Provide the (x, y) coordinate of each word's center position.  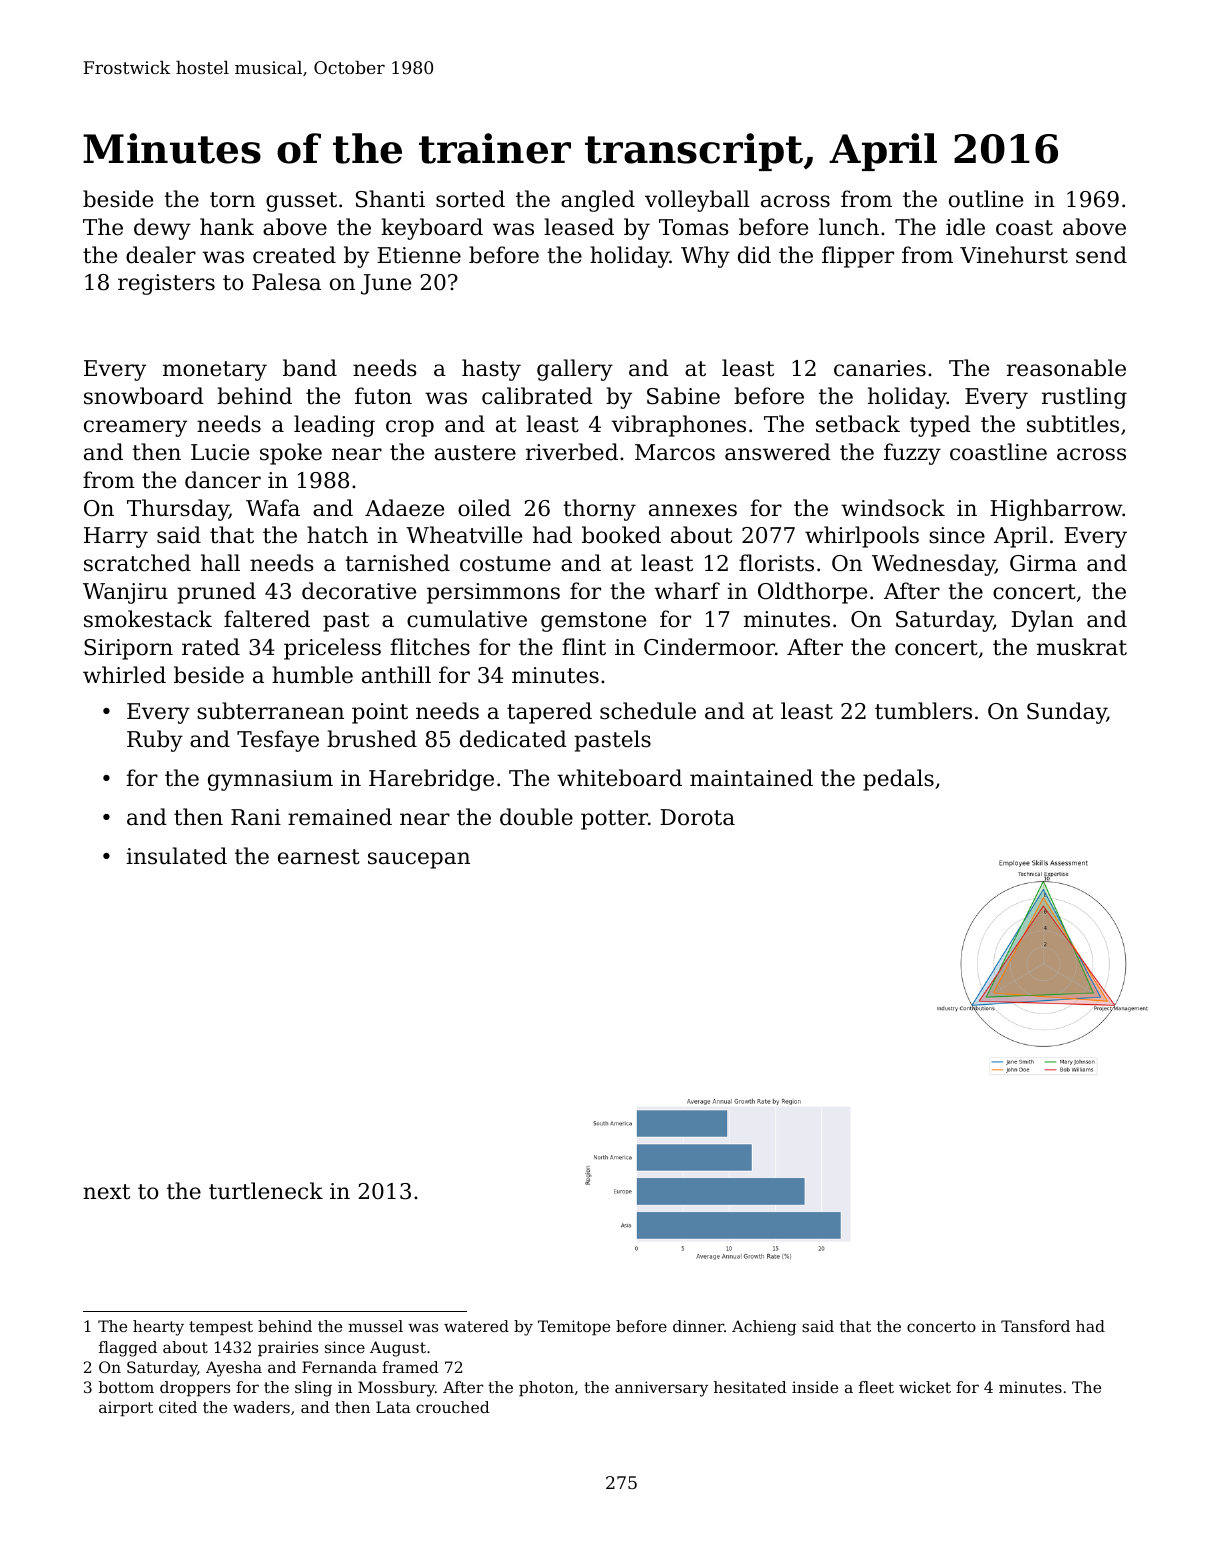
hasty (491, 370)
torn (232, 200)
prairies (288, 1349)
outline (986, 199)
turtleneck (266, 1191)
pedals (898, 780)
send (1101, 255)
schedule (648, 711)
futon (383, 396)
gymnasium (270, 780)
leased (579, 227)
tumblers (923, 711)
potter (614, 820)
